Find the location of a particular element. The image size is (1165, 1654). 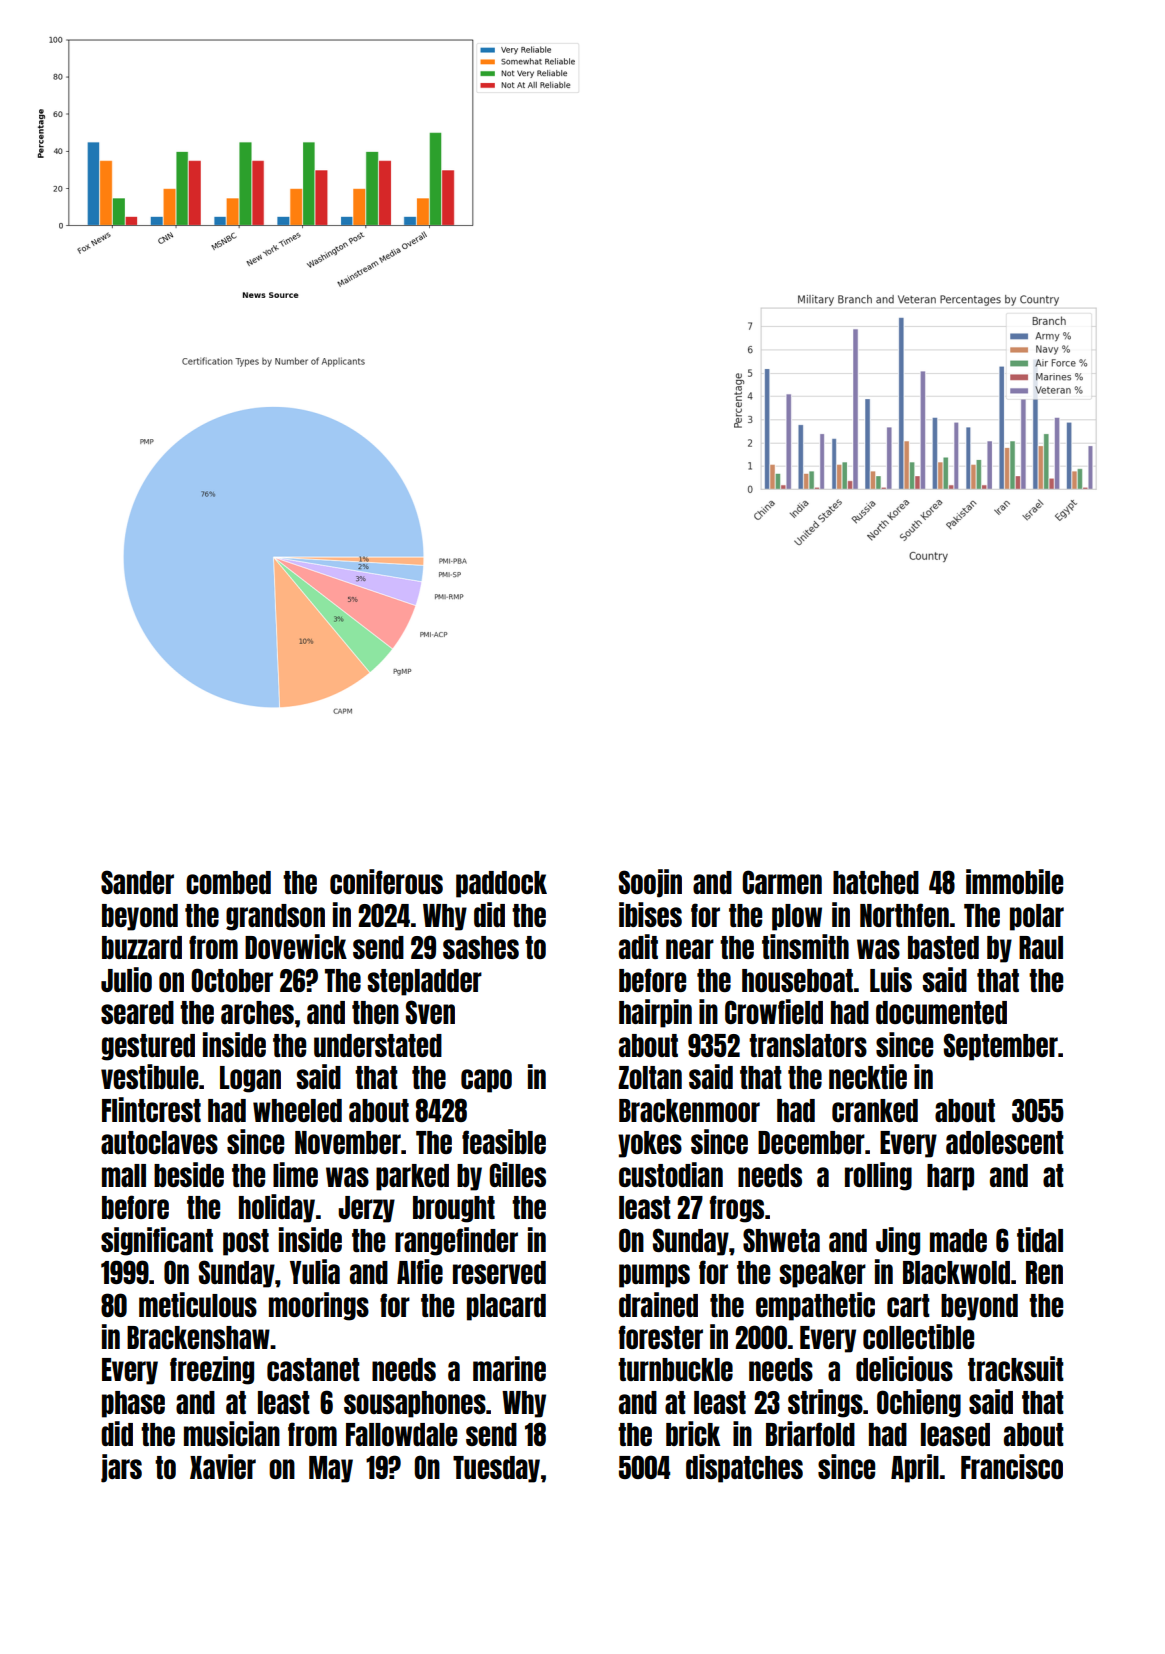

frogs is located at coordinates (737, 1209).
